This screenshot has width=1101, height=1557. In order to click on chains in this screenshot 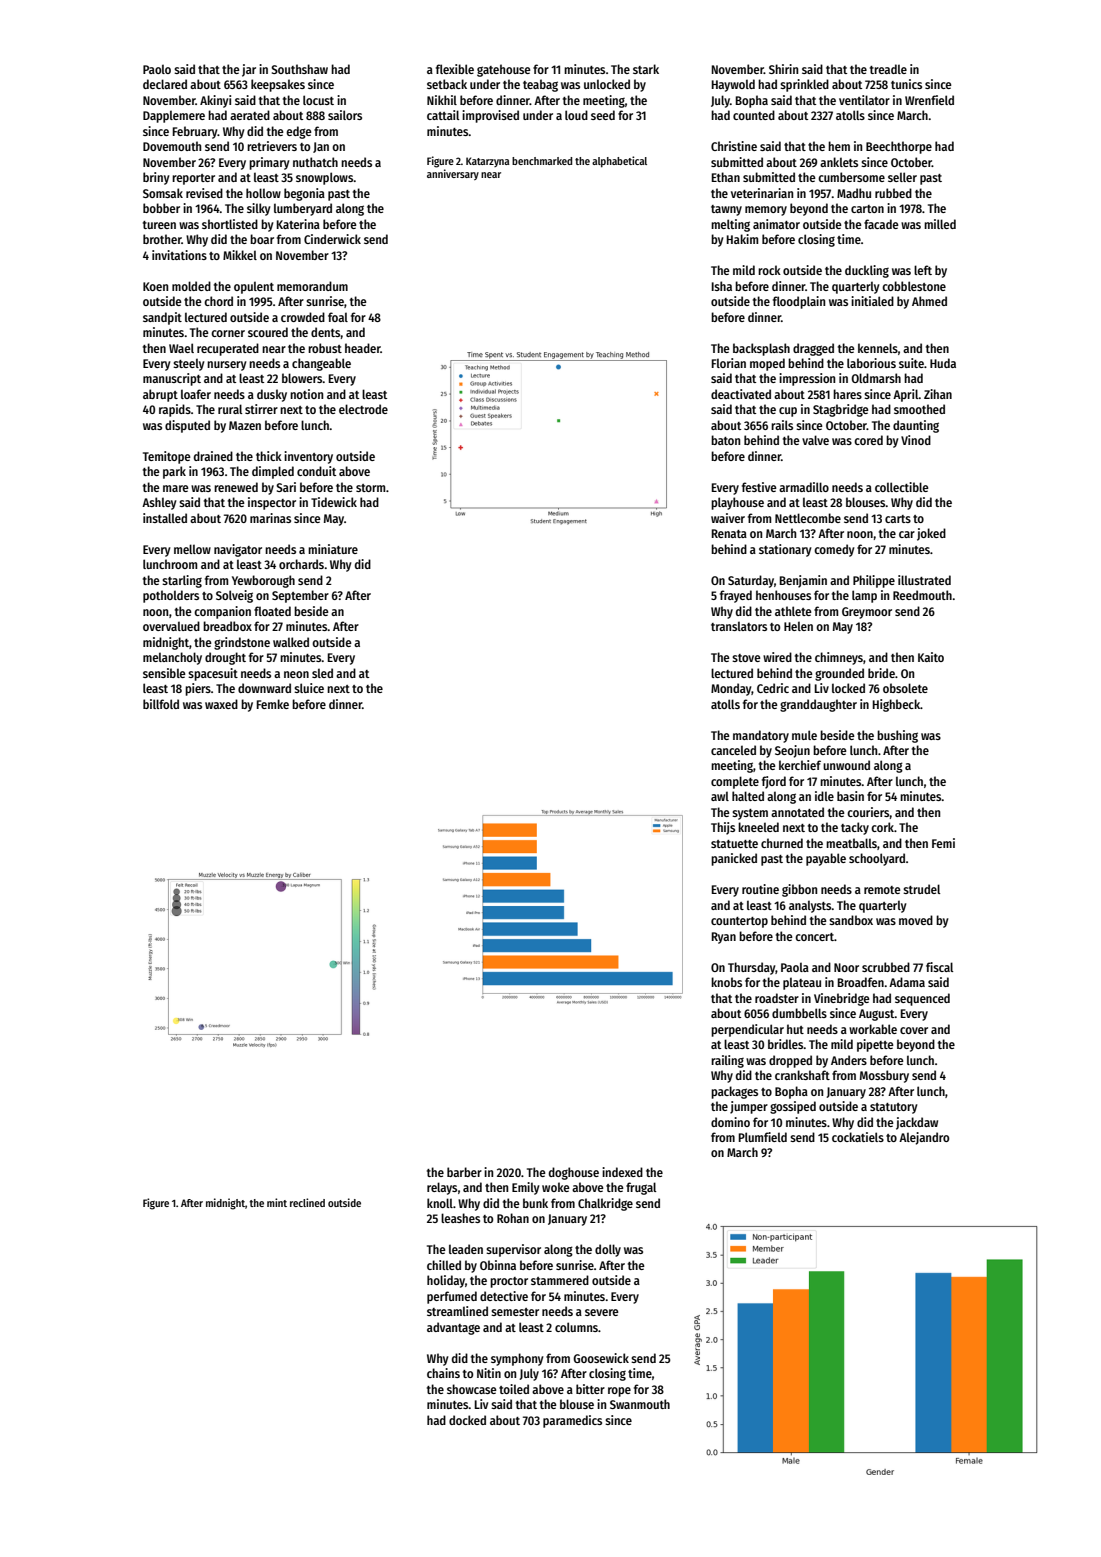, I will do `click(443, 1373)`.
